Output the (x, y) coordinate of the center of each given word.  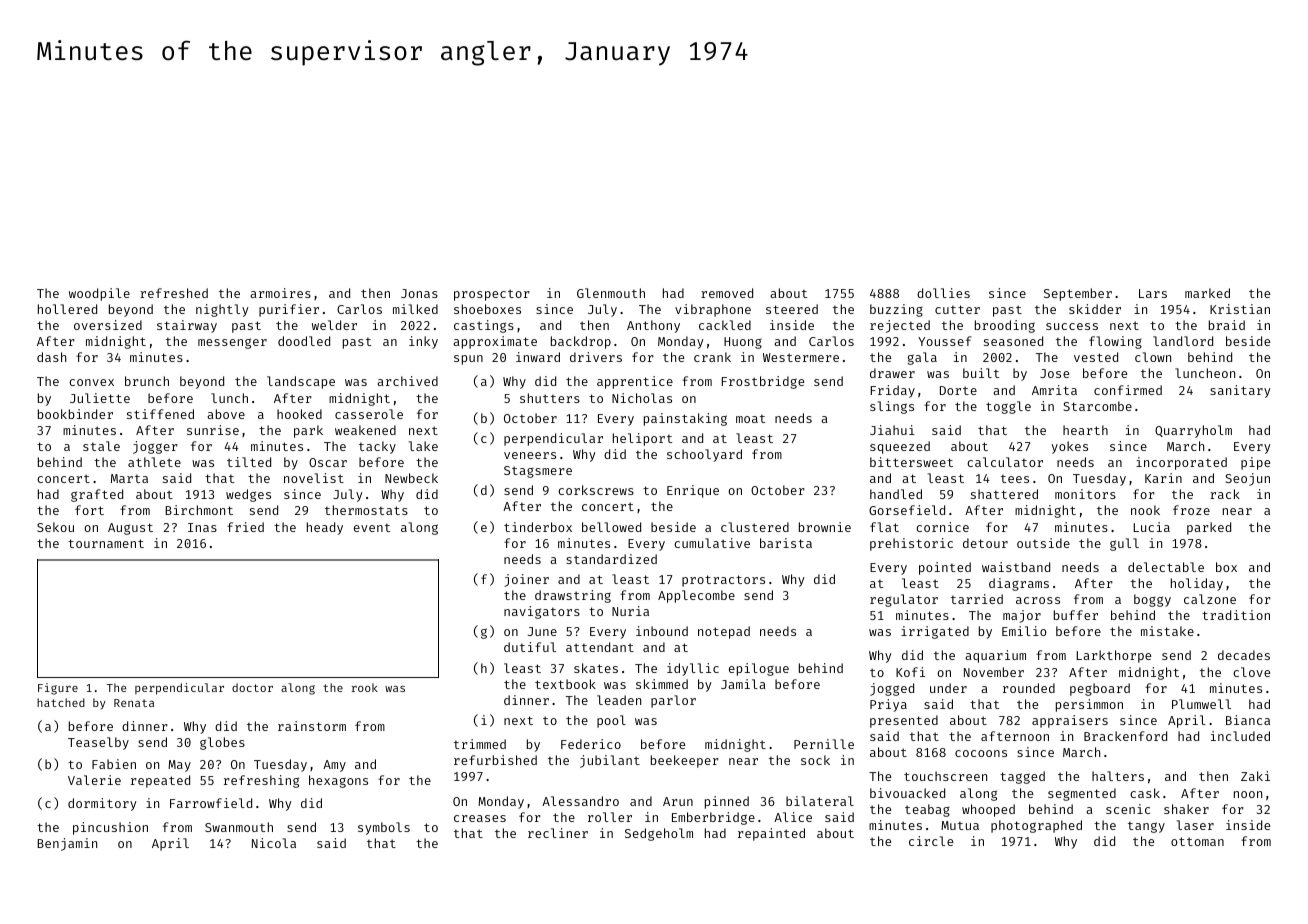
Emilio (1024, 631)
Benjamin (67, 844)
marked (1207, 293)
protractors (723, 581)
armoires (280, 293)
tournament (106, 543)
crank (712, 357)
